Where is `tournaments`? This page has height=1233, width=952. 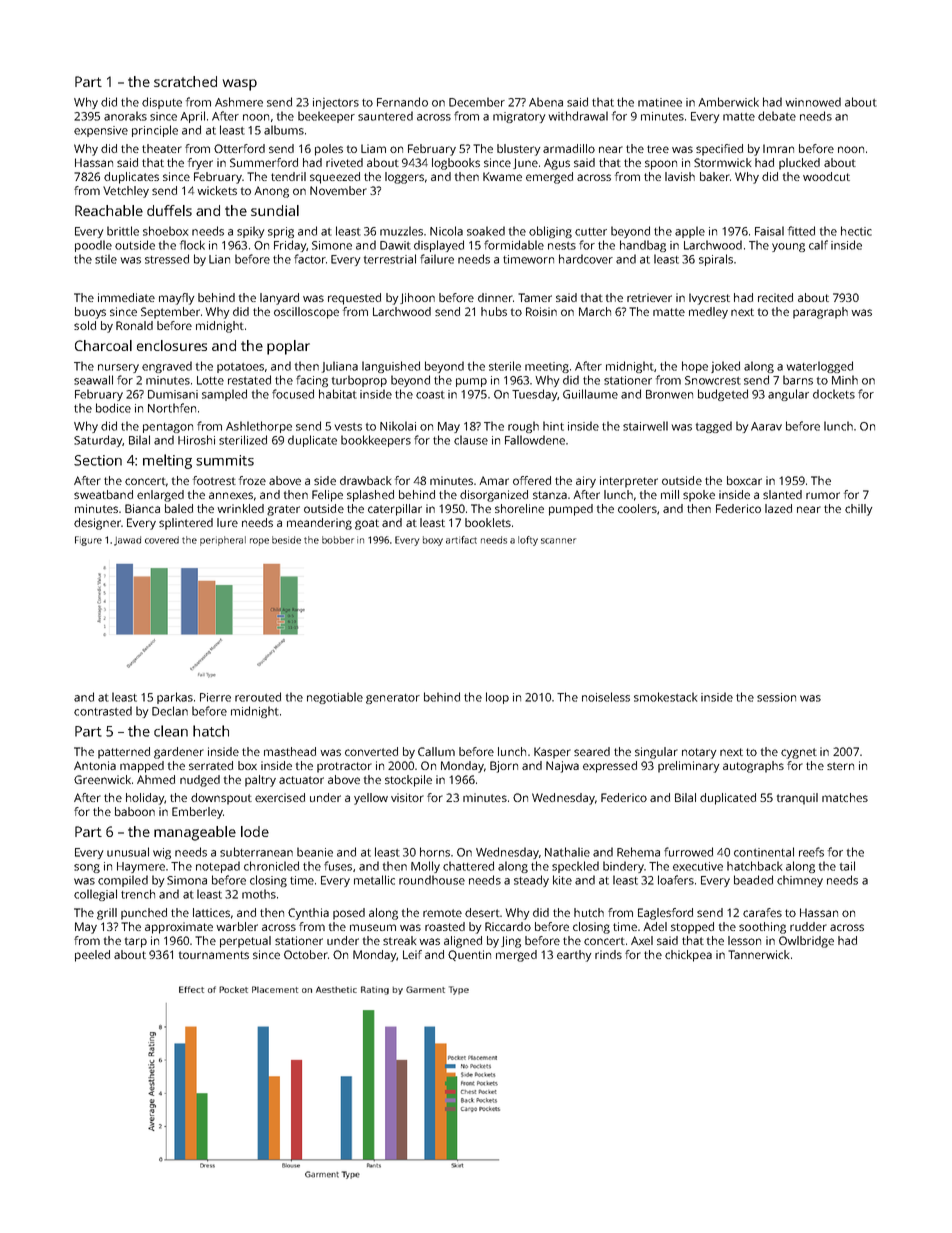 tournaments is located at coordinates (214, 955).
